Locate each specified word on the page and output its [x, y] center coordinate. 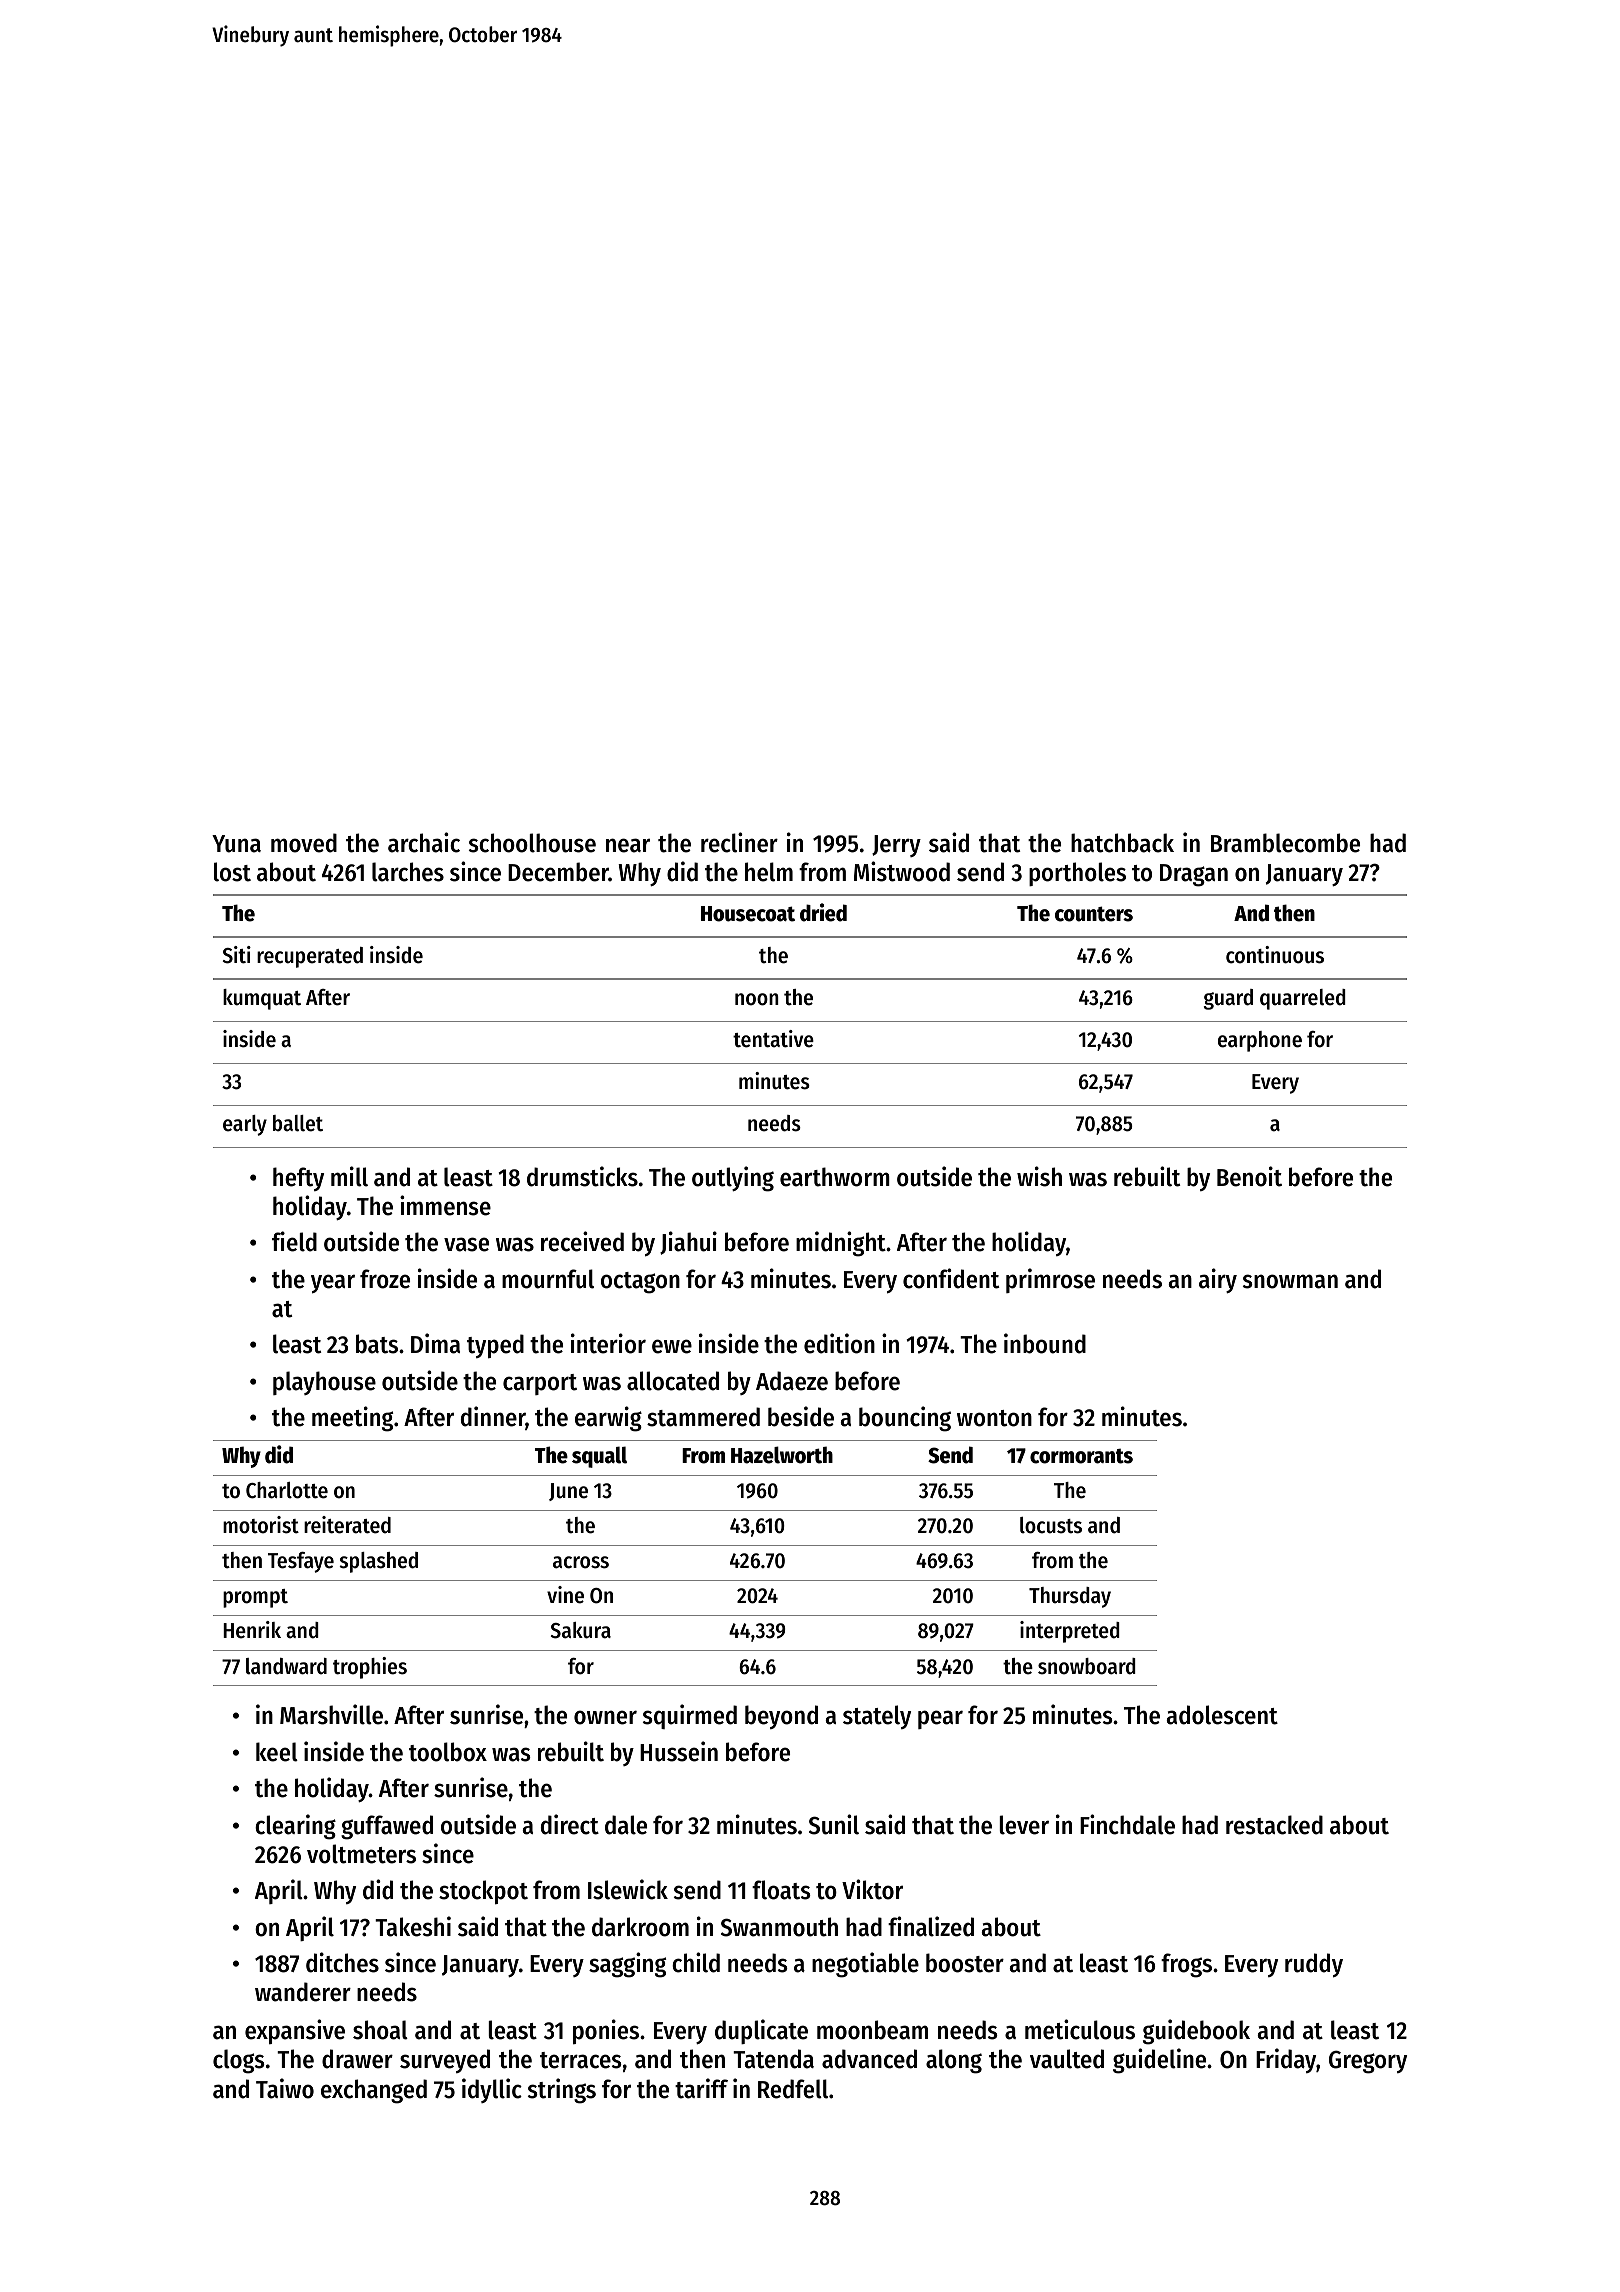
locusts [1051, 1525]
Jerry [896, 846]
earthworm [835, 1177]
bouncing [905, 1419]
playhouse [324, 1383]
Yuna [236, 844]
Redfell [793, 2089]
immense [445, 1205]
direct [570, 1824]
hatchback [1122, 843]
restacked [1274, 1825]
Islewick [628, 1889]
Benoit [1249, 1176]
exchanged [374, 2091]
